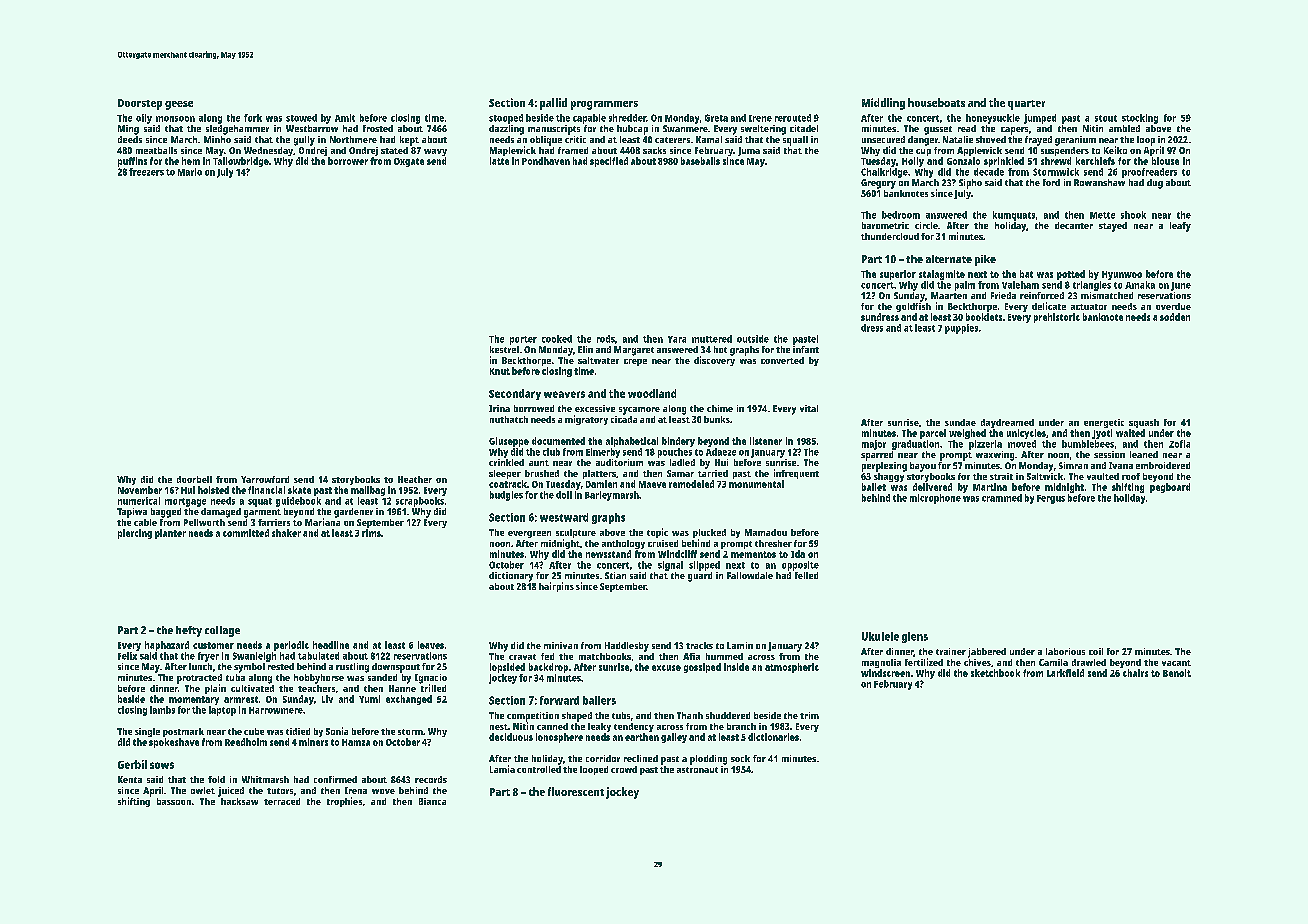 This image has height=924, width=1308. Describe the element at coordinates (523, 340) in the image. I see `porter` at that location.
